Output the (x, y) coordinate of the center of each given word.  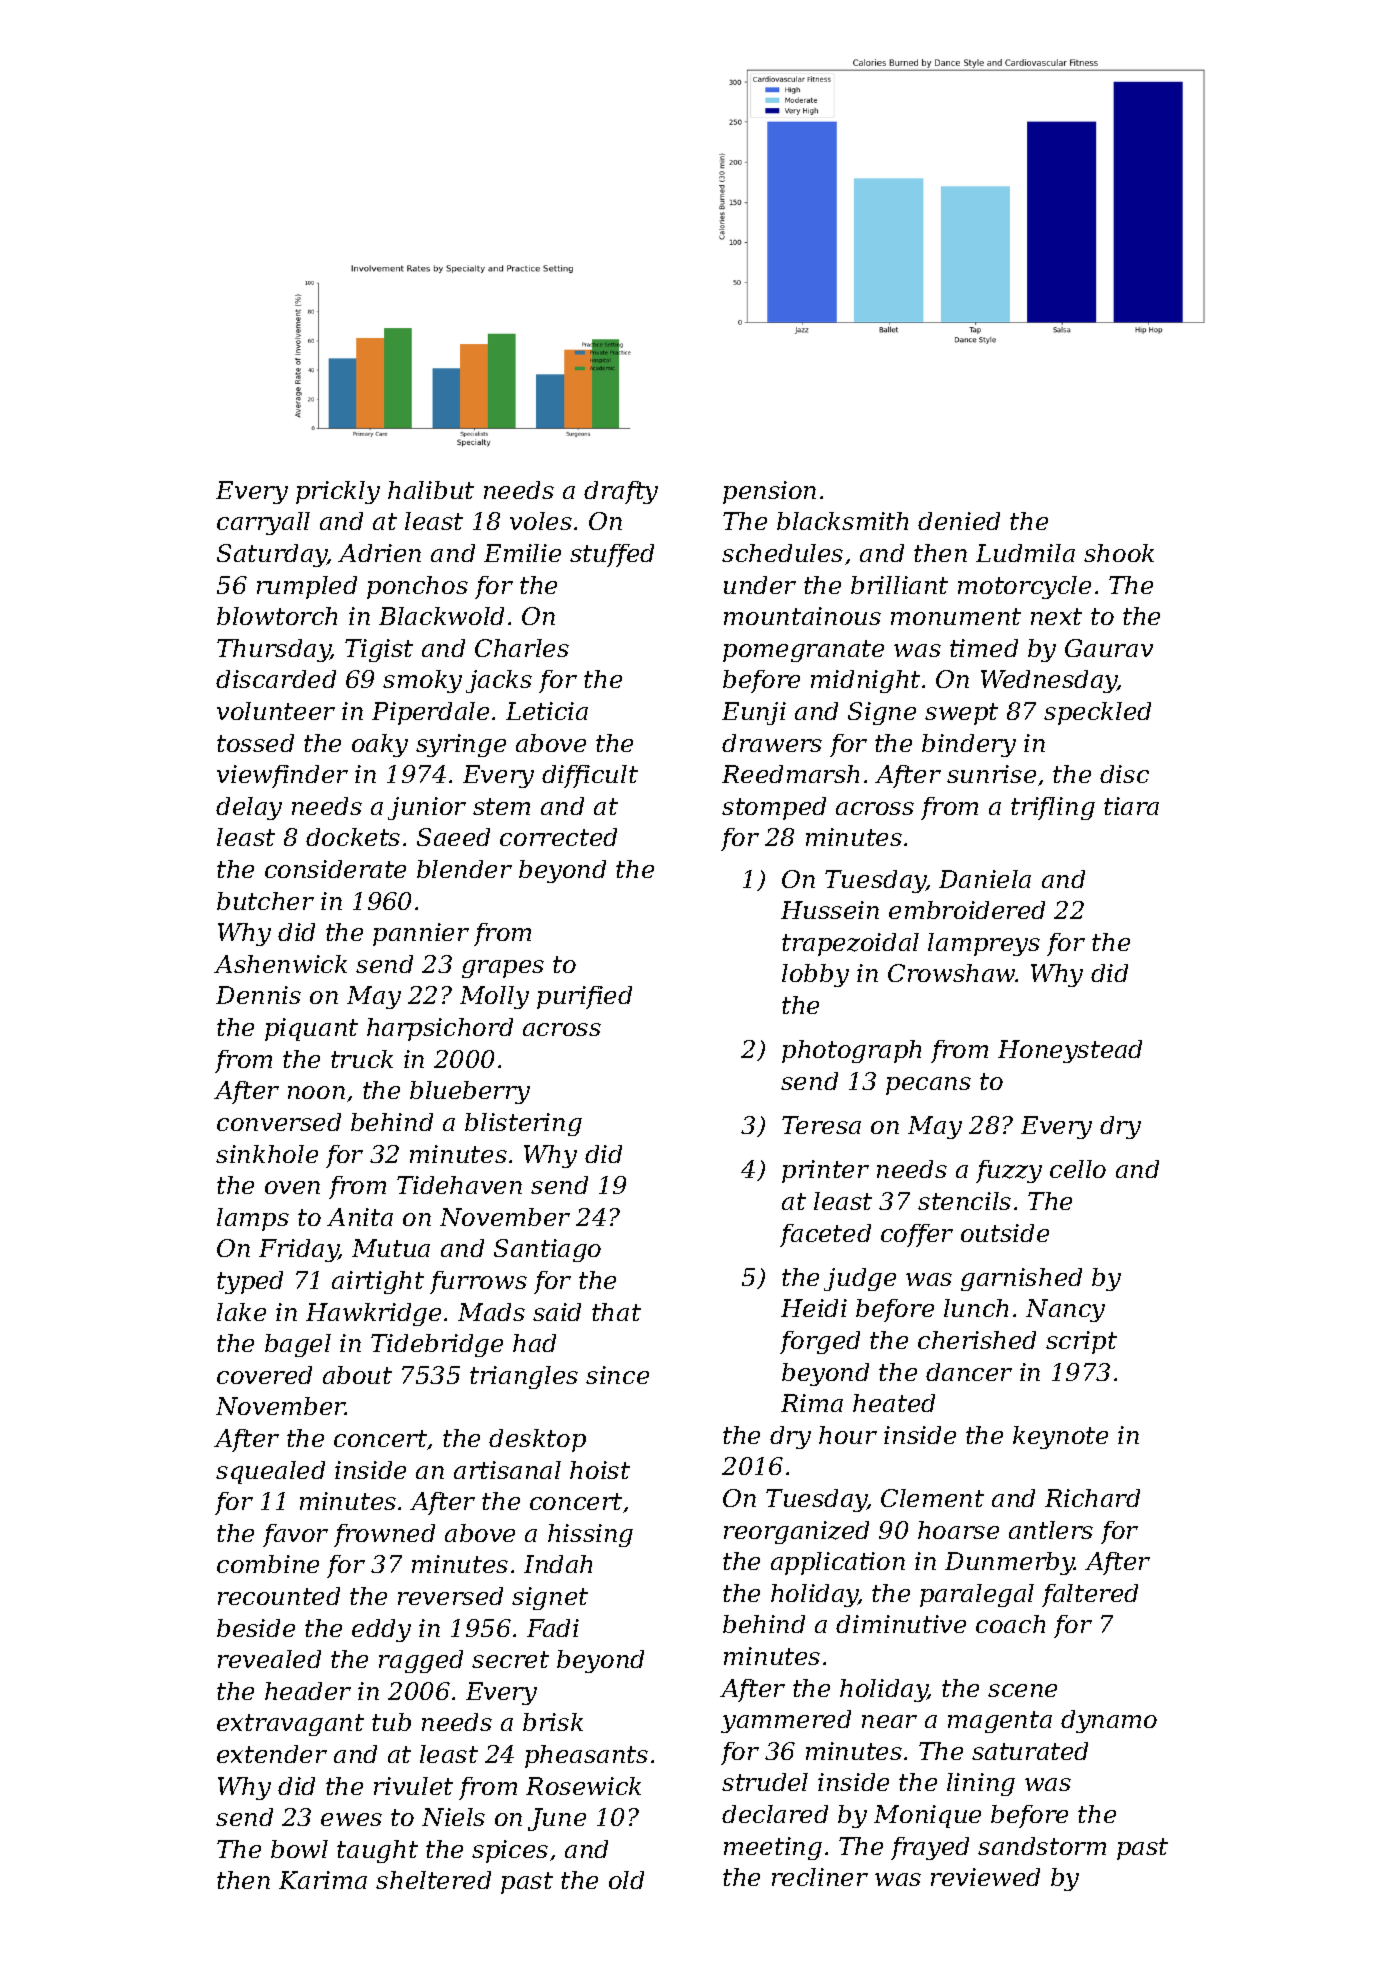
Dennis (258, 995)
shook (1119, 553)
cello (1078, 1169)
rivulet (413, 1786)
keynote (1060, 1437)
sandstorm (1042, 1846)
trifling (1053, 808)
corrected (558, 837)
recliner (820, 1877)
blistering (523, 1124)
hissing (590, 1535)
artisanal (507, 1470)
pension (769, 492)
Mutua (391, 1248)
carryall (263, 523)
